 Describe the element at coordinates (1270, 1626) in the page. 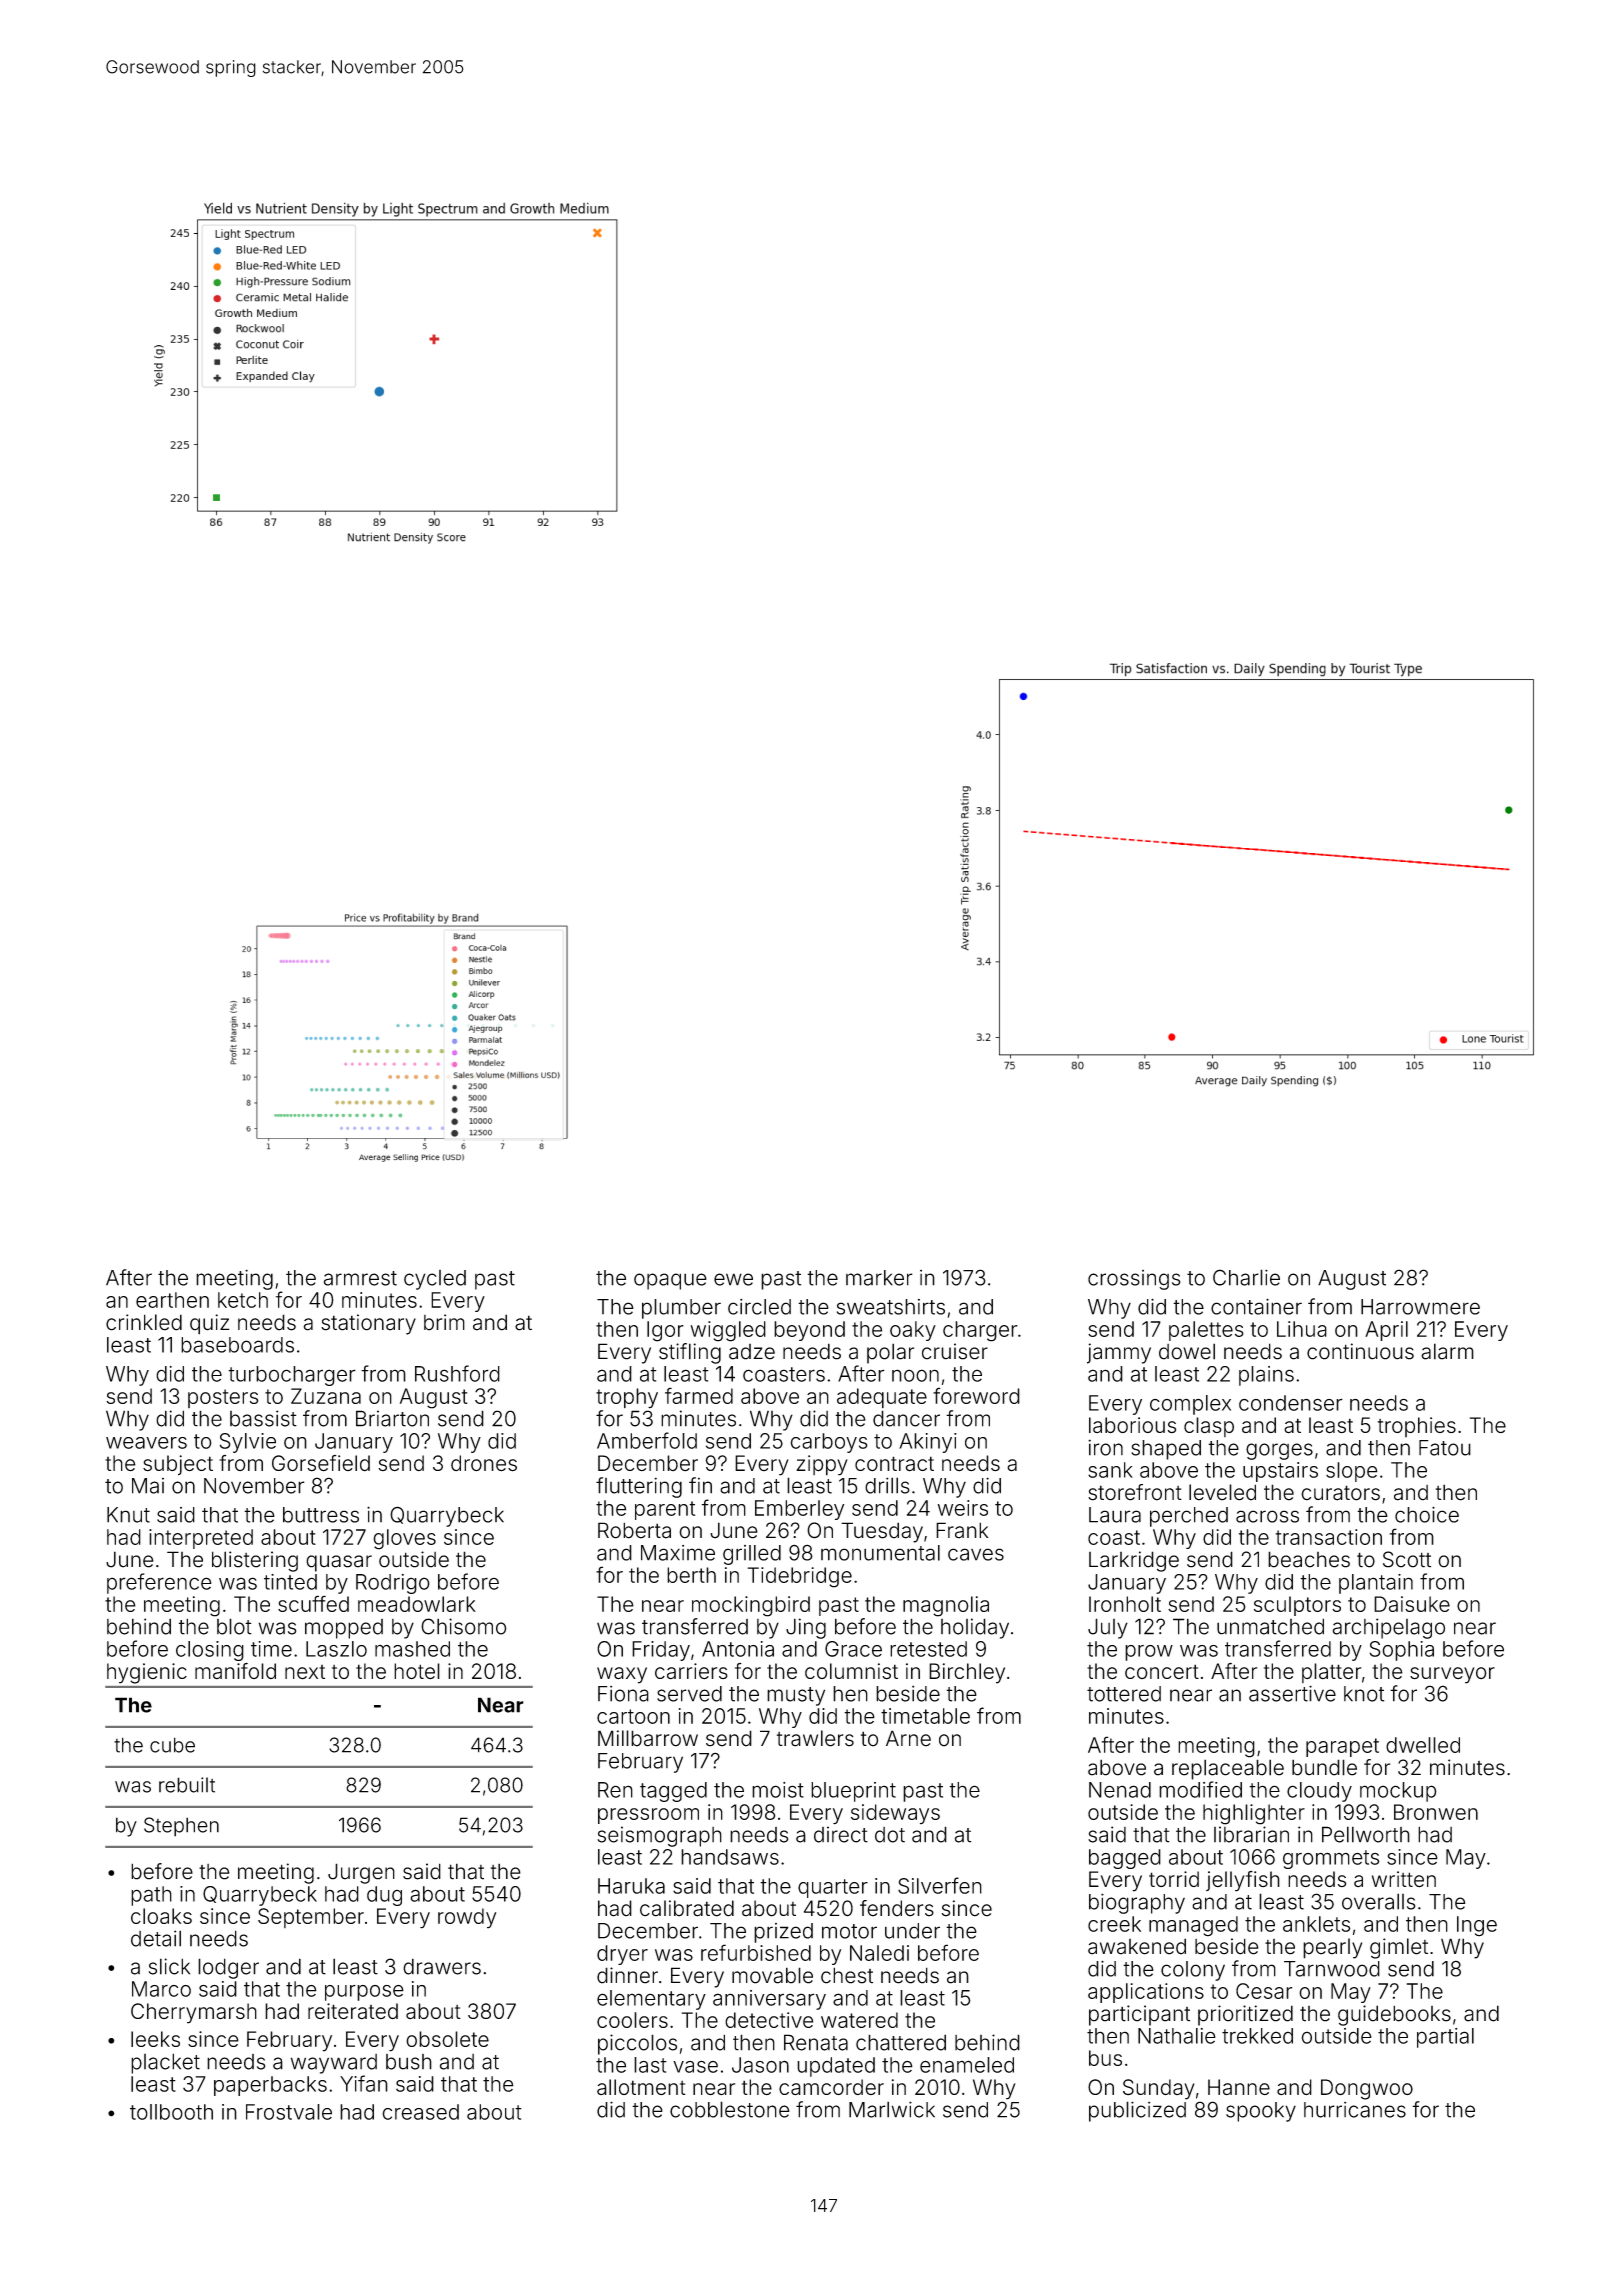

I see `unmatched` at that location.
